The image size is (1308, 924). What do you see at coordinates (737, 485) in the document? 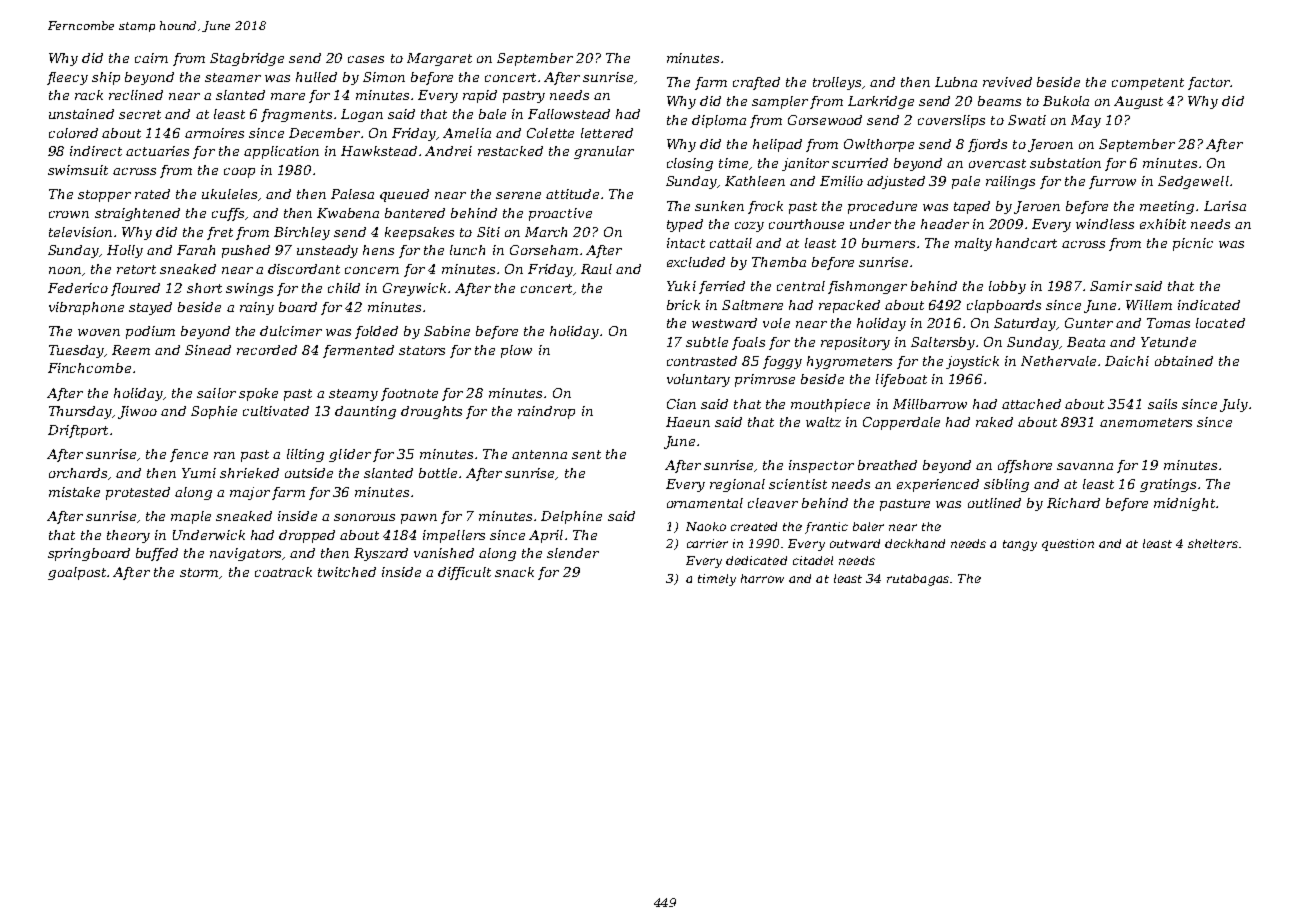
I see `regional` at bounding box center [737, 485].
